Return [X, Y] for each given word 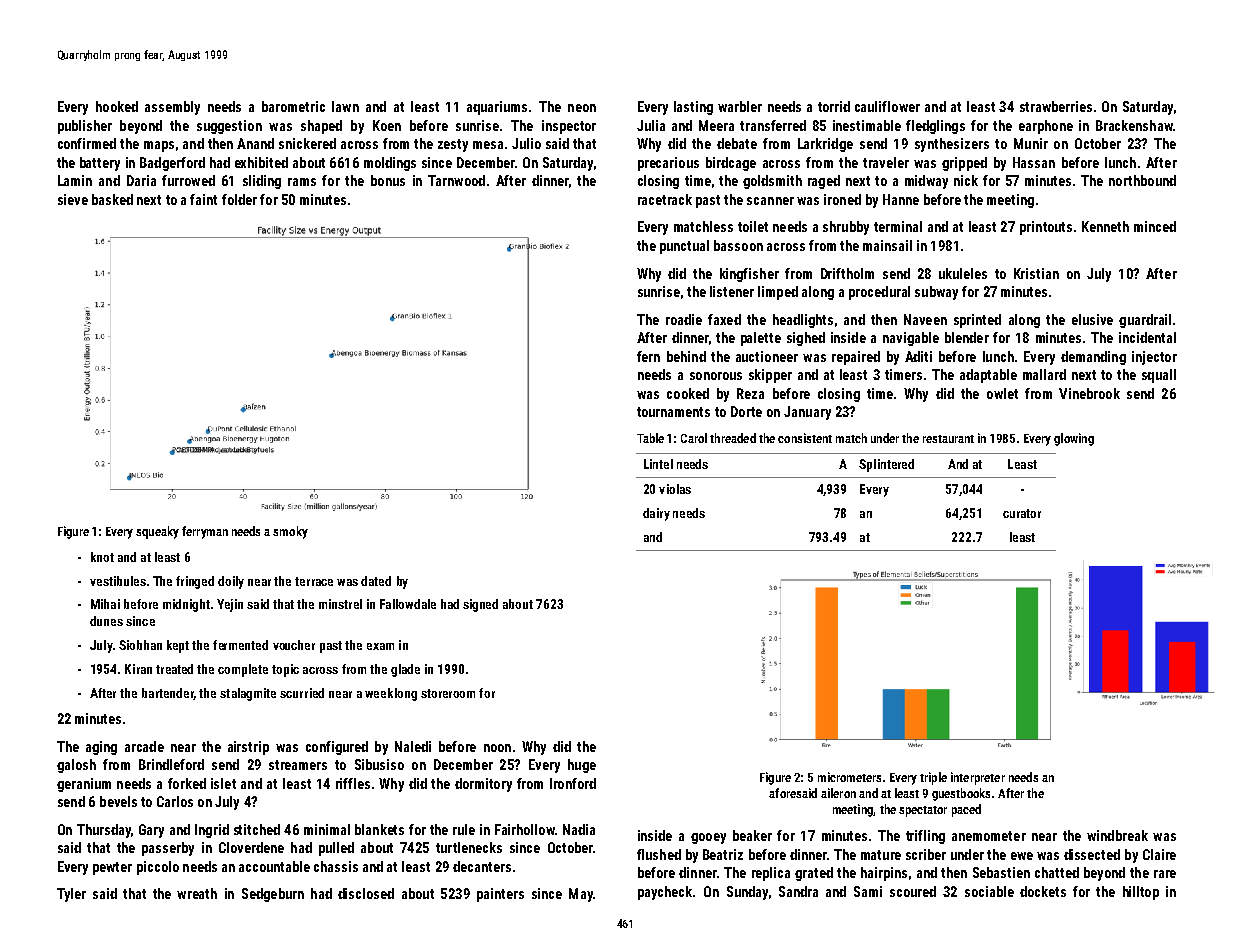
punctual [684, 247]
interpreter [978, 778]
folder [239, 199]
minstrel [340, 604]
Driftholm [847, 273]
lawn [345, 106]
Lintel [658, 464]
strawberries [1056, 106]
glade [405, 670]
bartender [168, 694]
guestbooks [961, 794]
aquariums [497, 108]
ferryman [205, 532]
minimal [327, 829]
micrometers [849, 777]
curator [1022, 513]
